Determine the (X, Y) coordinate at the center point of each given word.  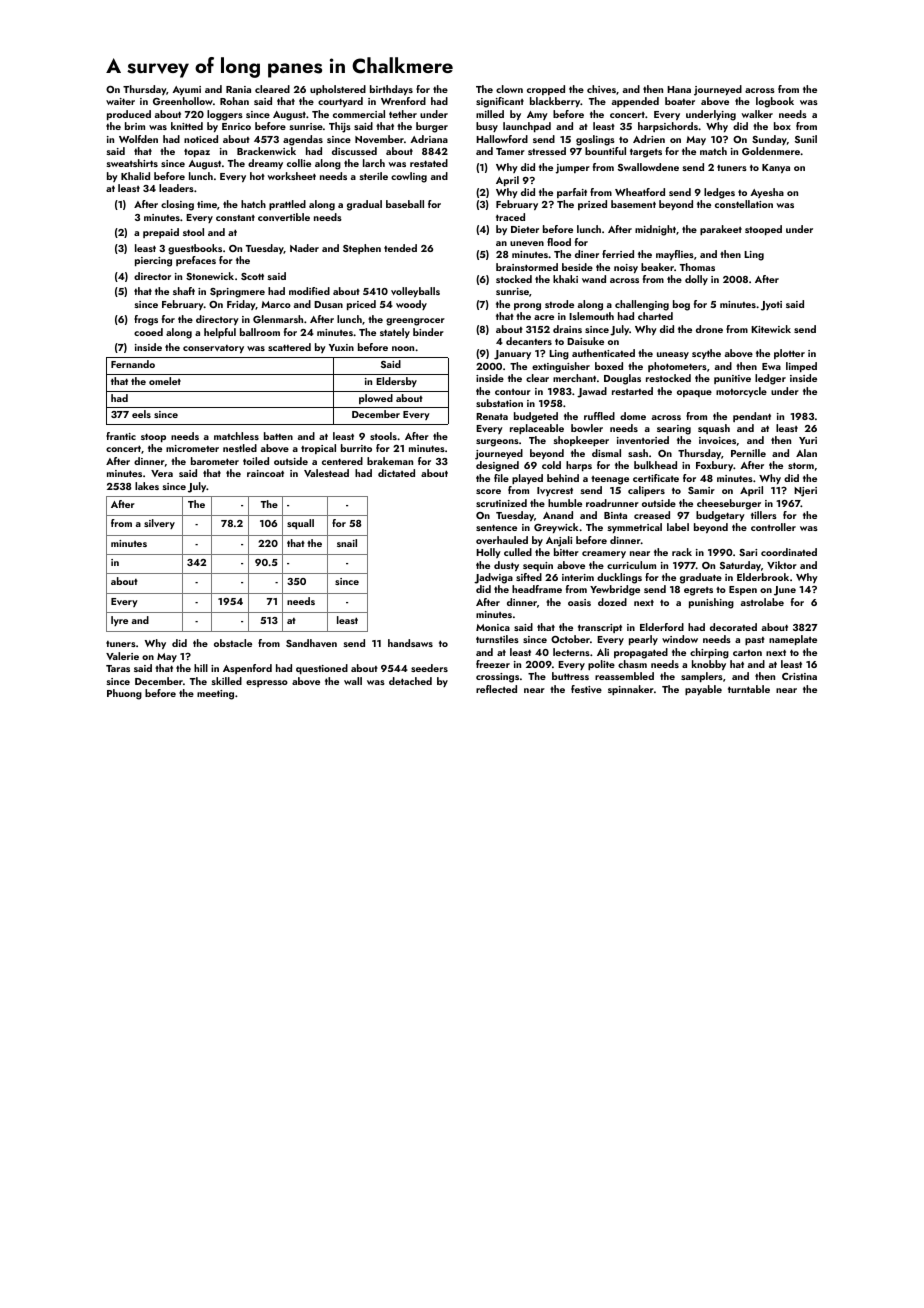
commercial (359, 114)
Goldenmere (771, 151)
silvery (159, 524)
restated (429, 163)
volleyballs (415, 292)
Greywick (556, 528)
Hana (679, 89)
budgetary (720, 516)
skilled (227, 681)
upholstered (338, 90)
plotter (789, 354)
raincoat (265, 473)
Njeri (805, 492)
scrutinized (501, 503)
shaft (184, 291)
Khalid (135, 176)
